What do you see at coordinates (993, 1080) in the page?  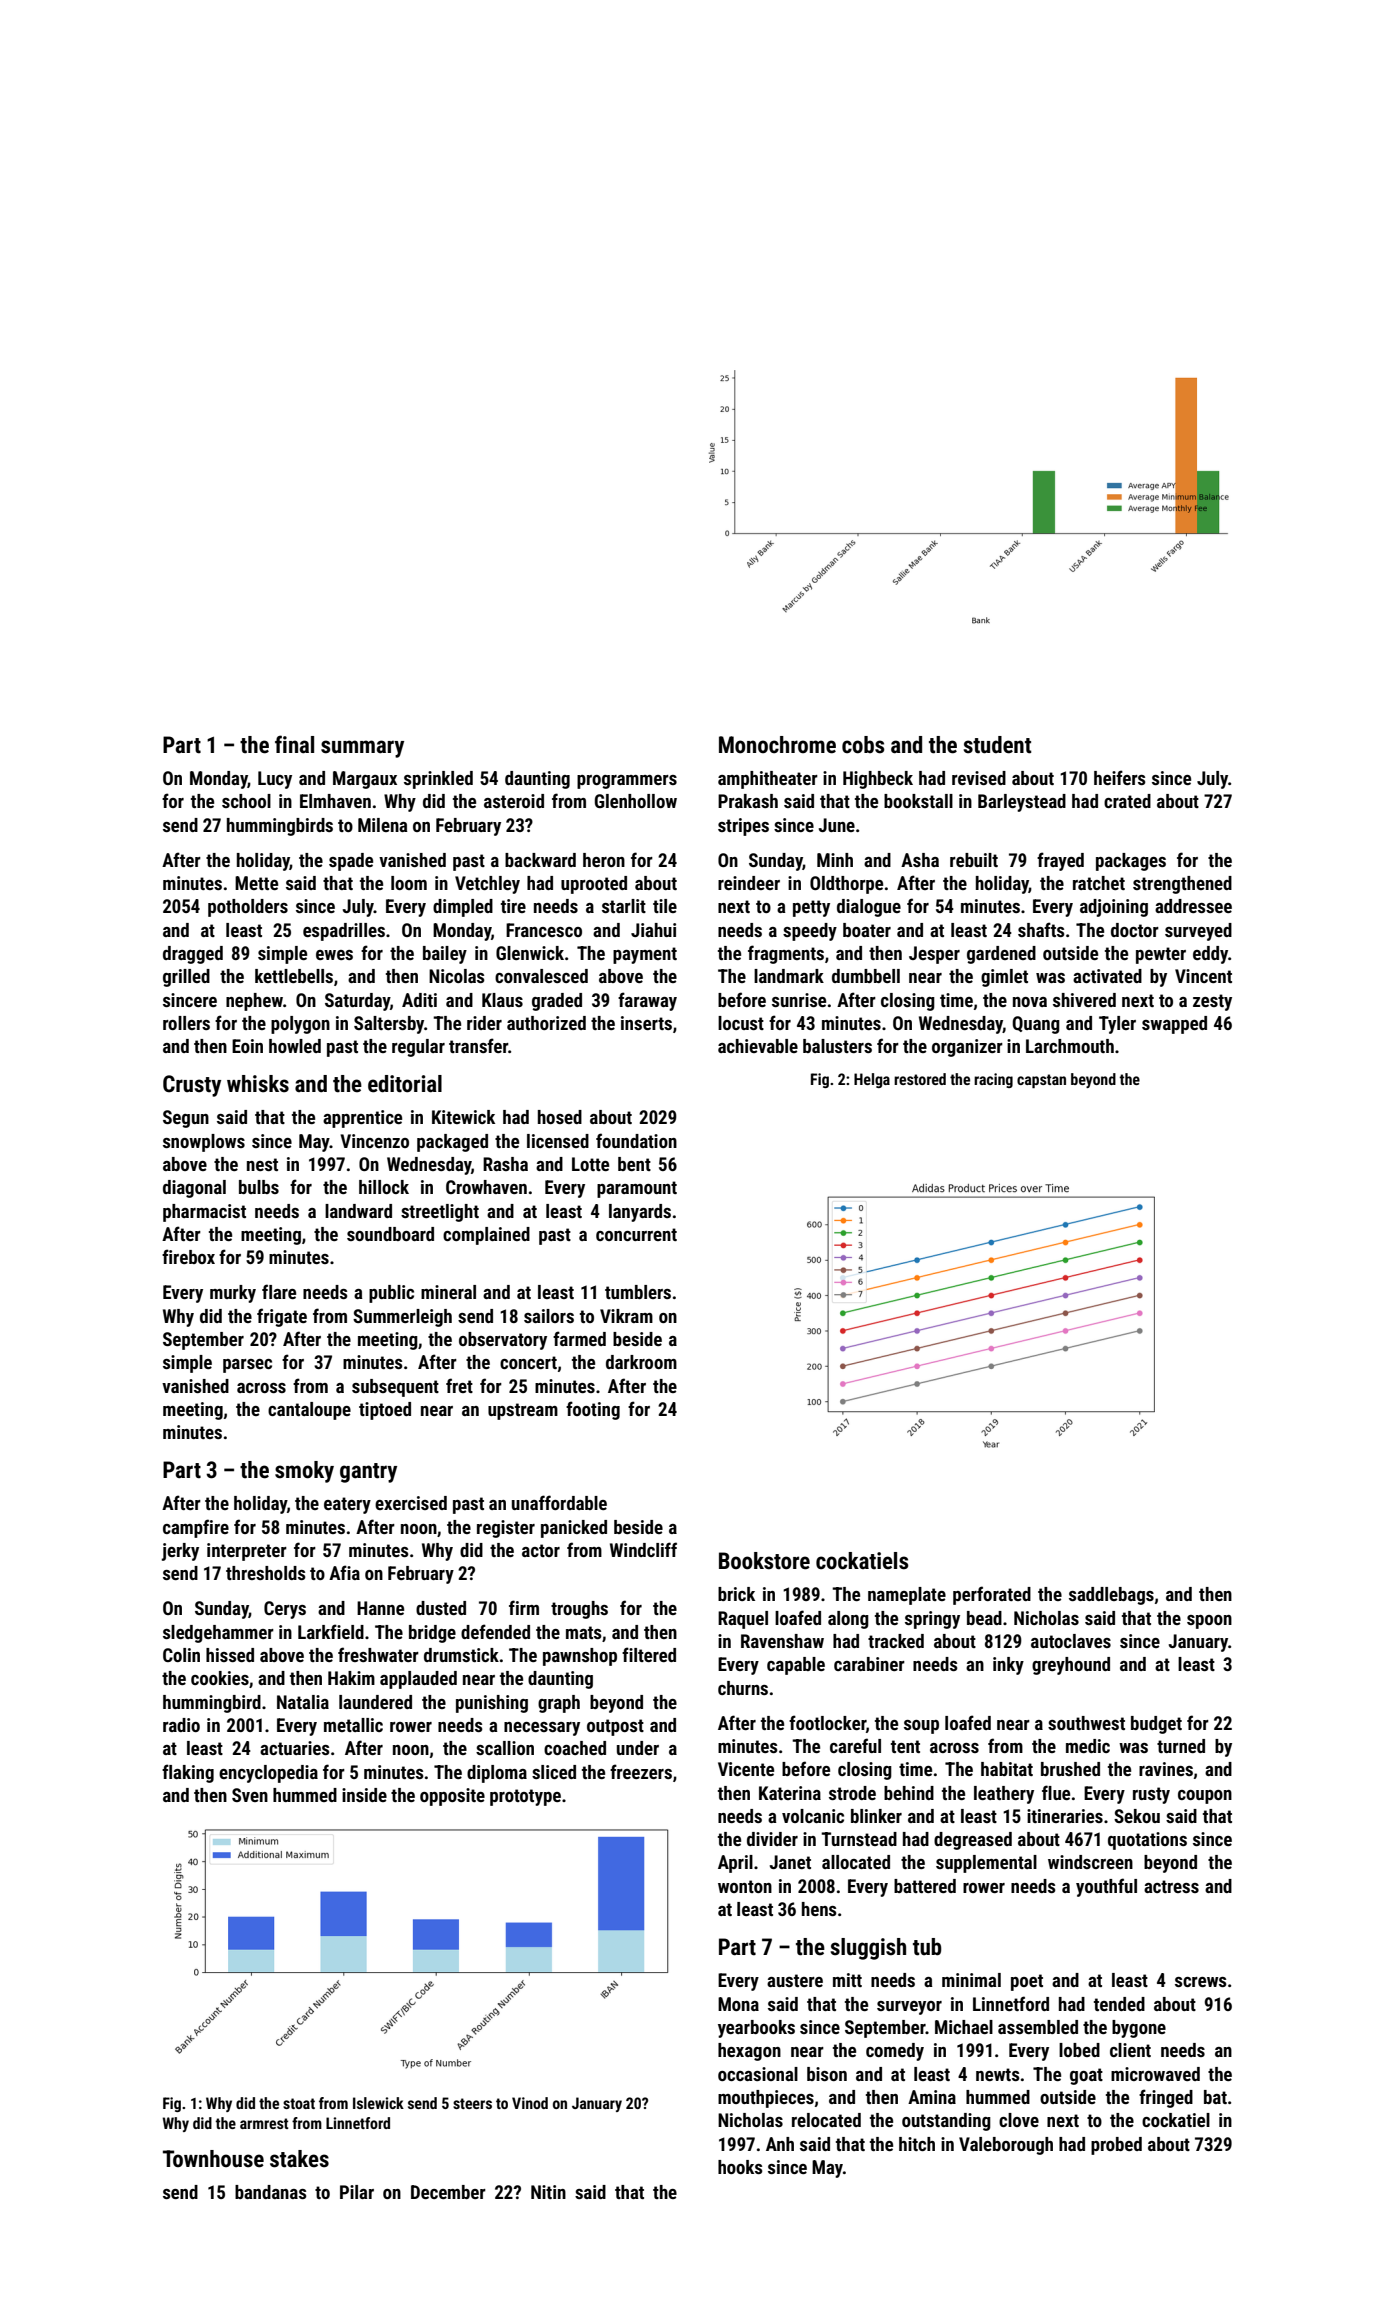 I see `racing` at bounding box center [993, 1080].
